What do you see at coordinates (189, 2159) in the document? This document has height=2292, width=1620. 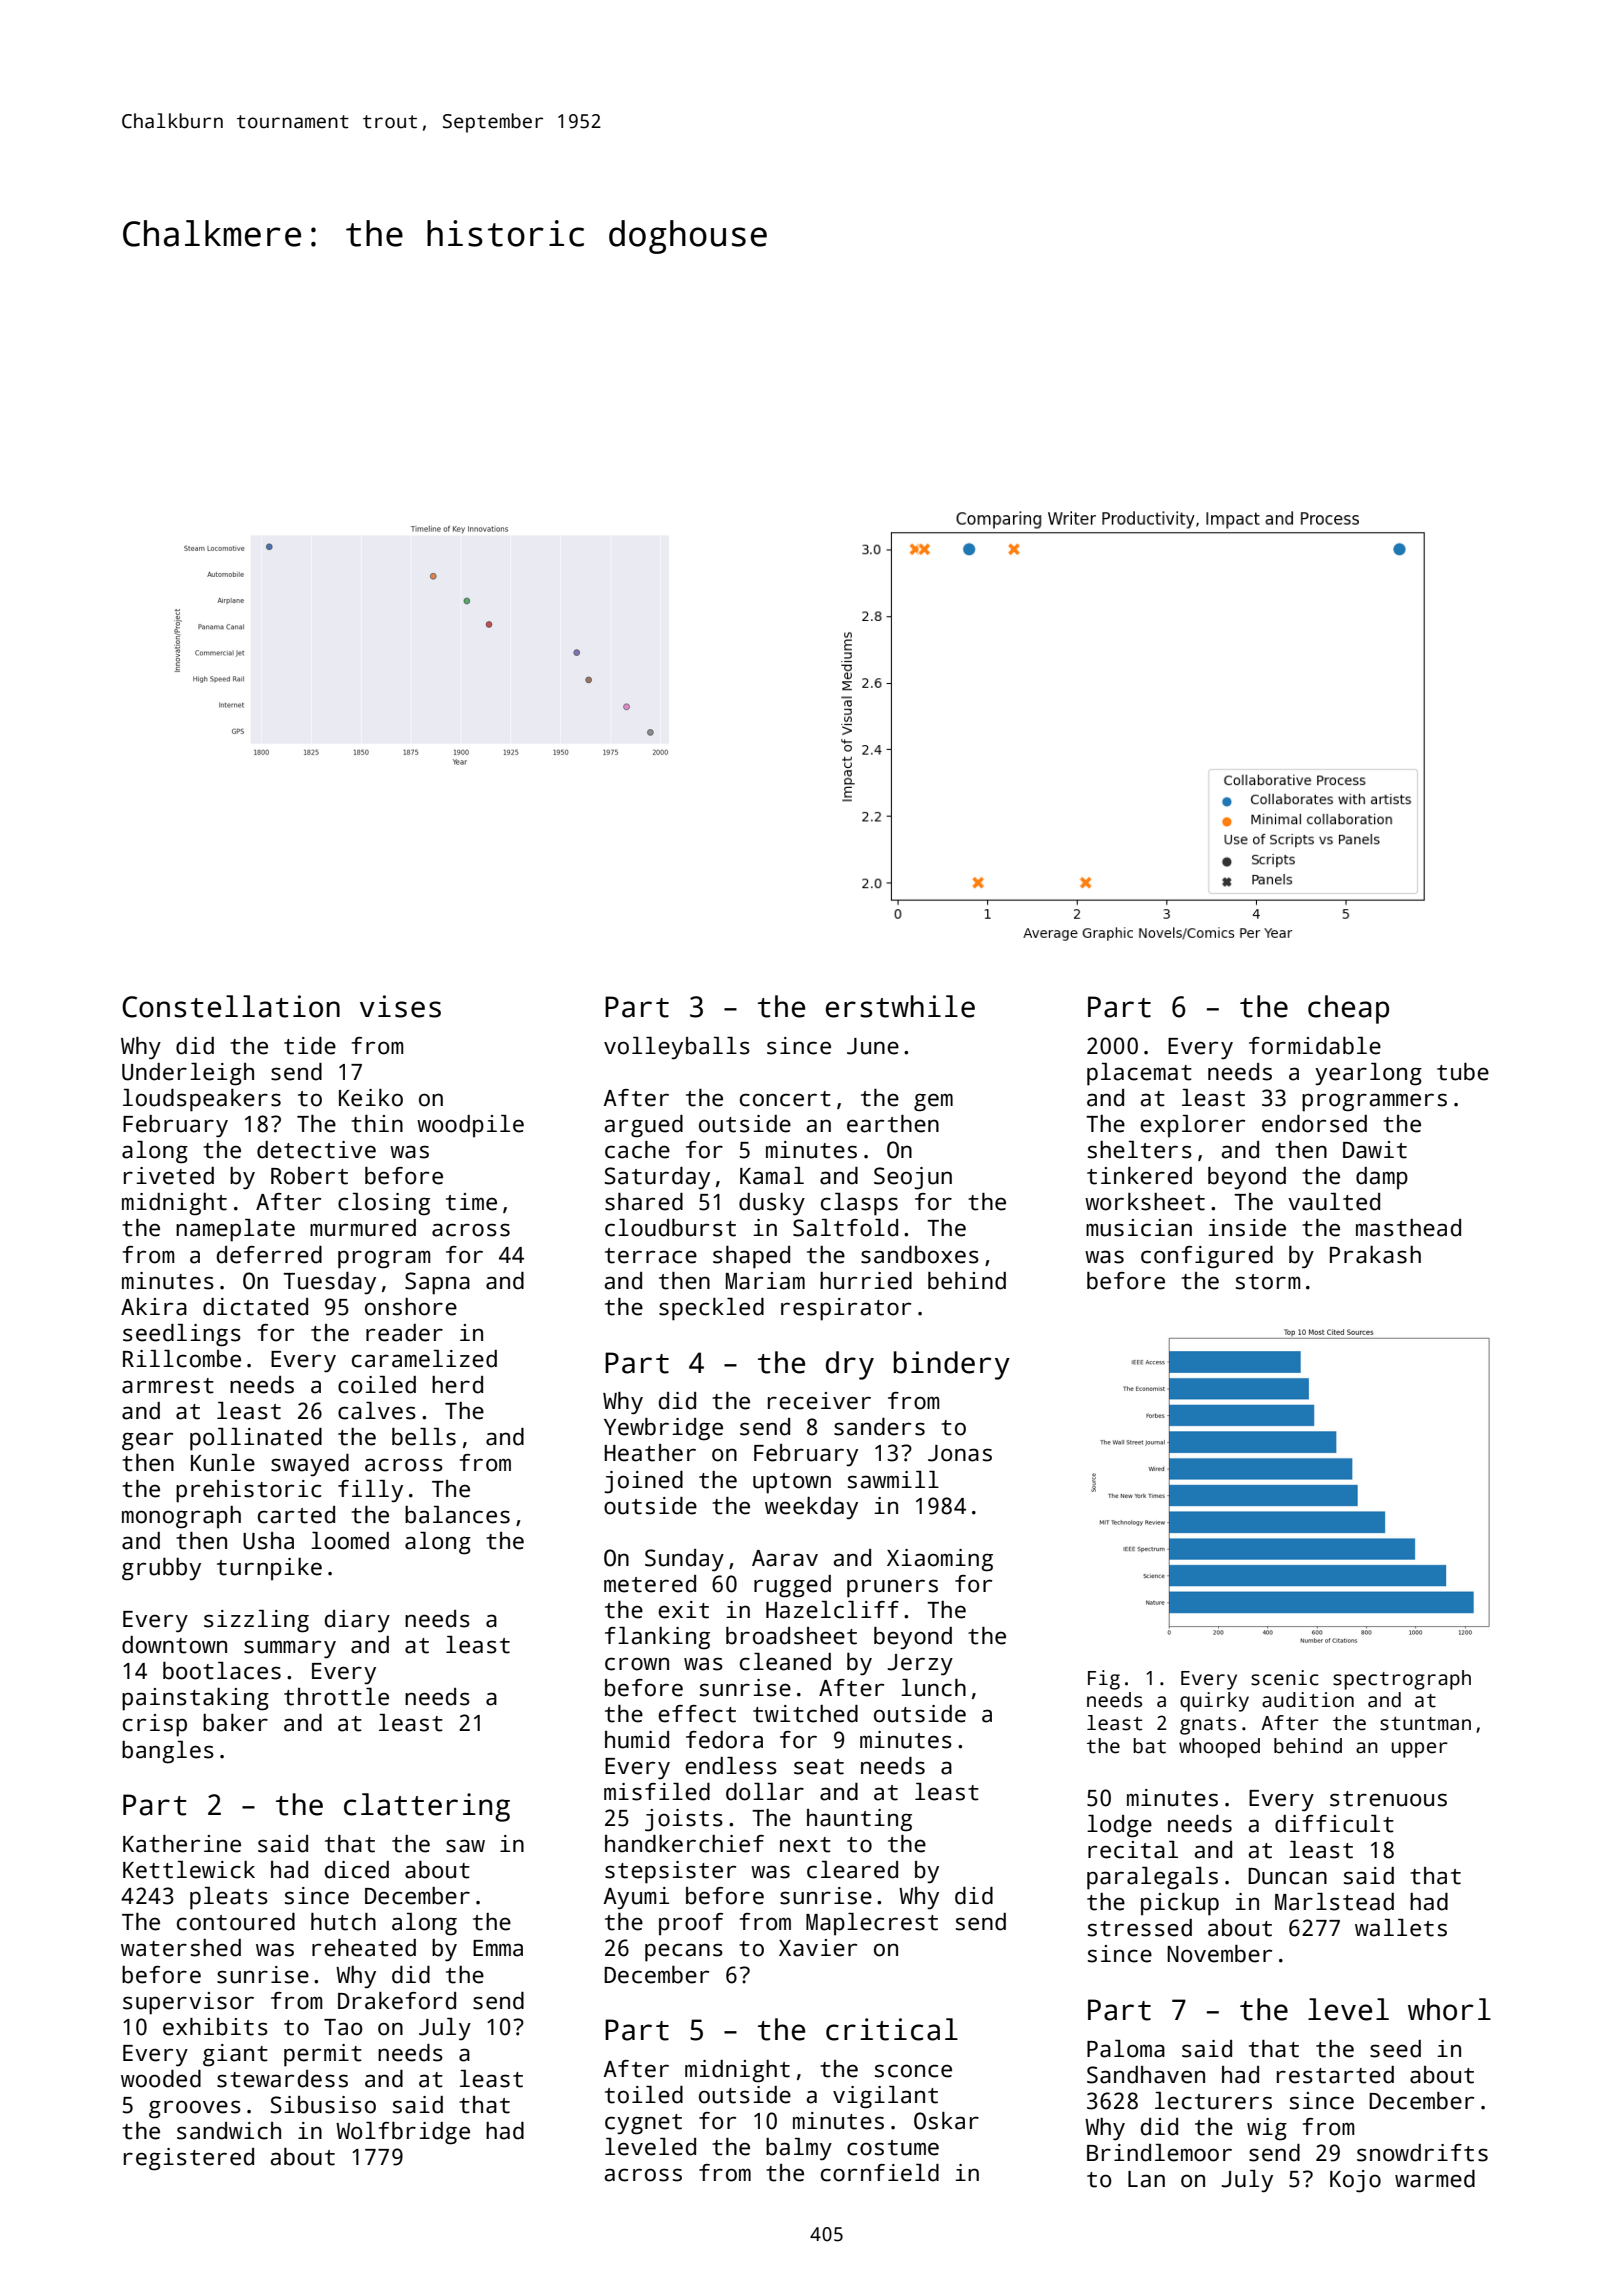 I see `registered` at bounding box center [189, 2159].
